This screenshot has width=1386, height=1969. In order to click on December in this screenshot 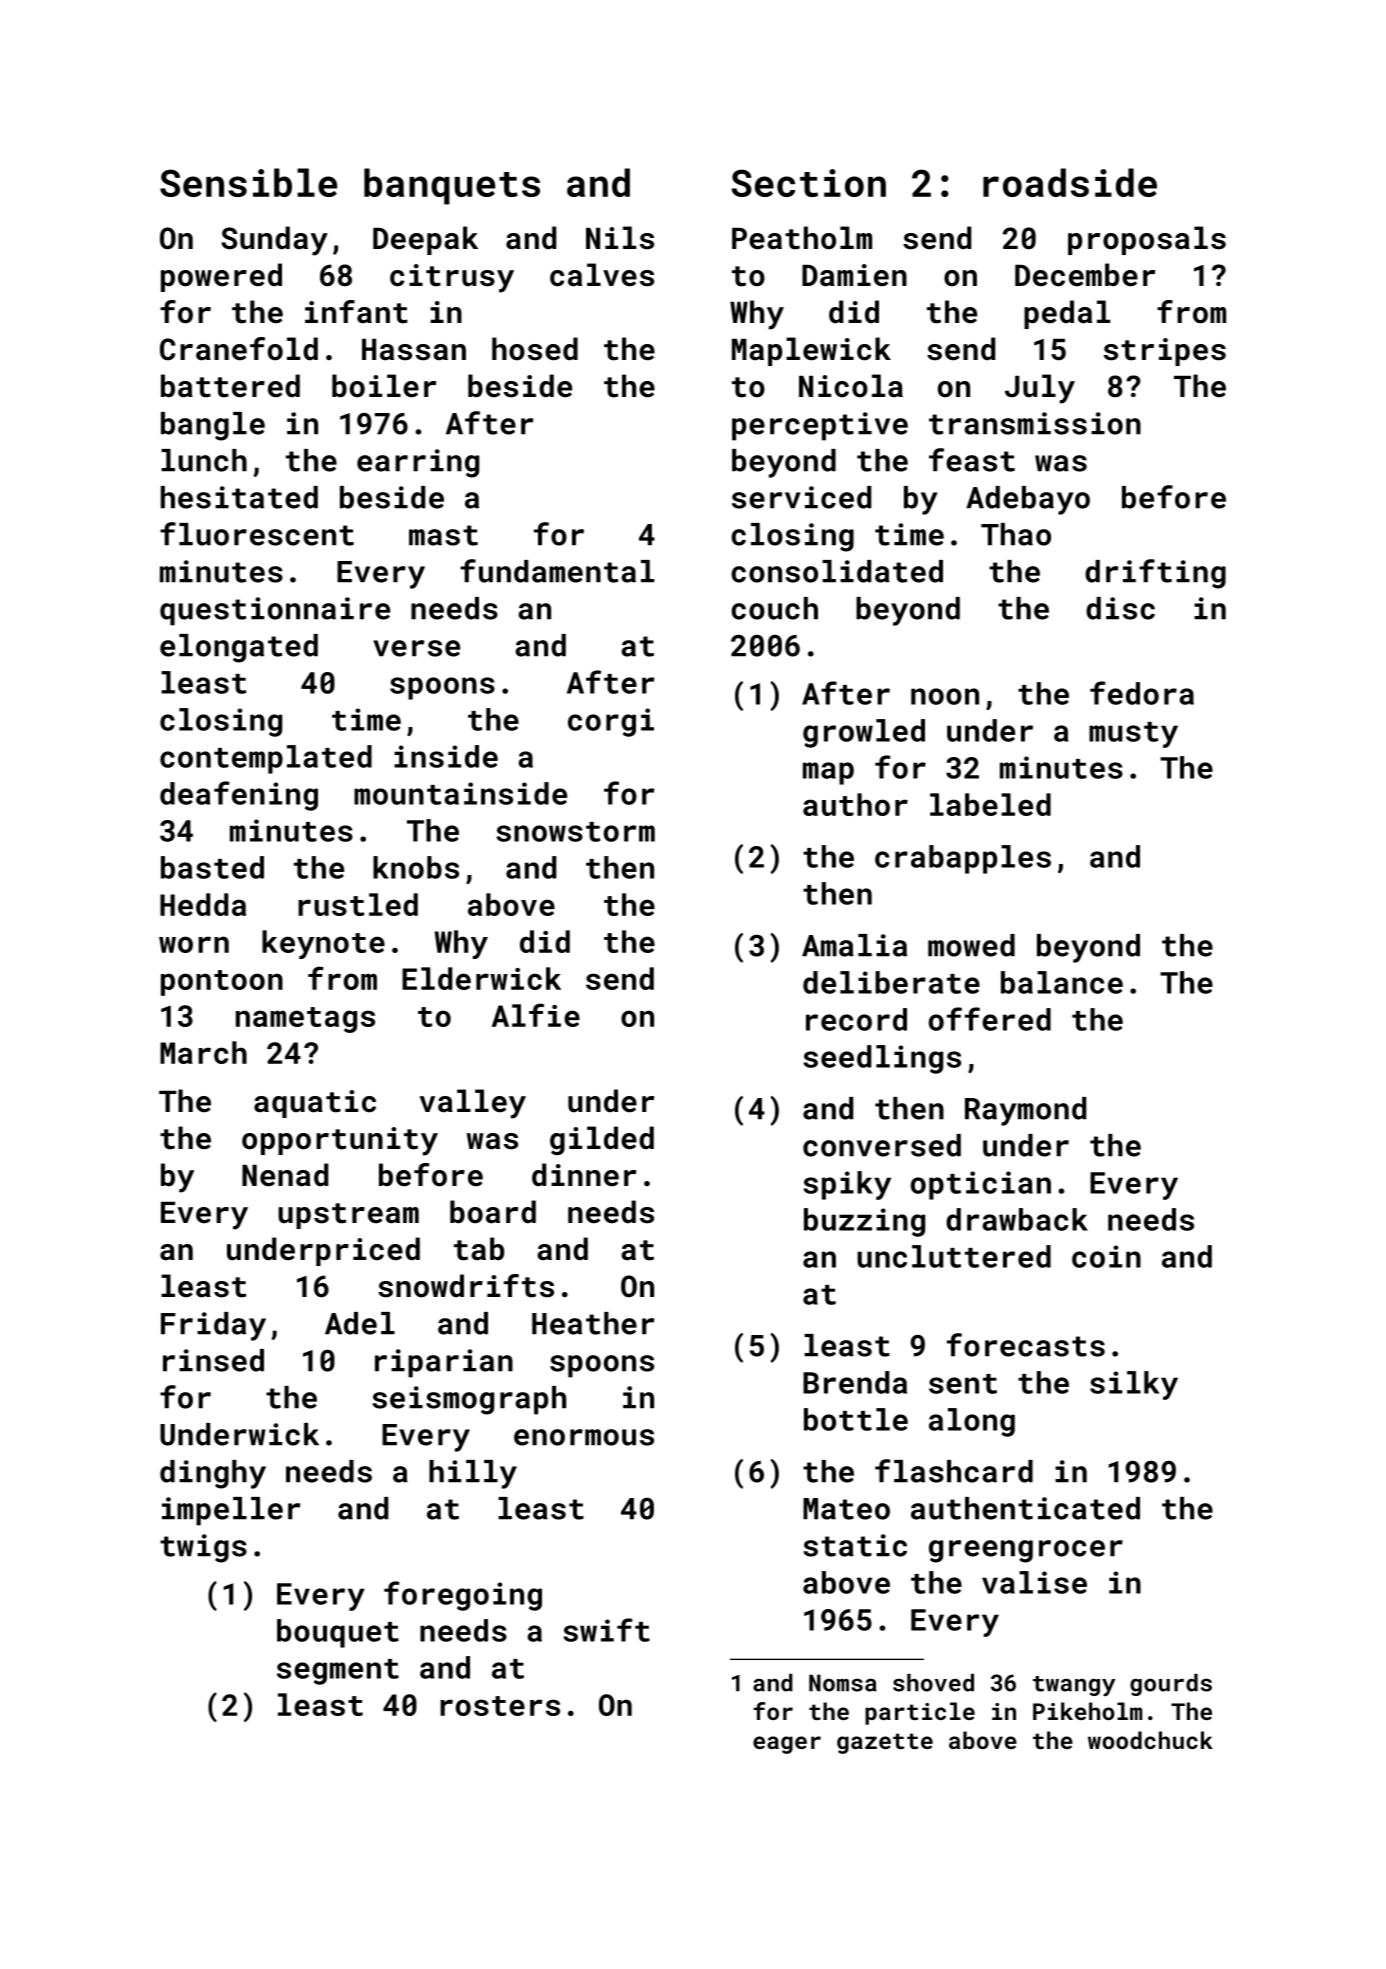, I will do `click(1085, 275)`.
